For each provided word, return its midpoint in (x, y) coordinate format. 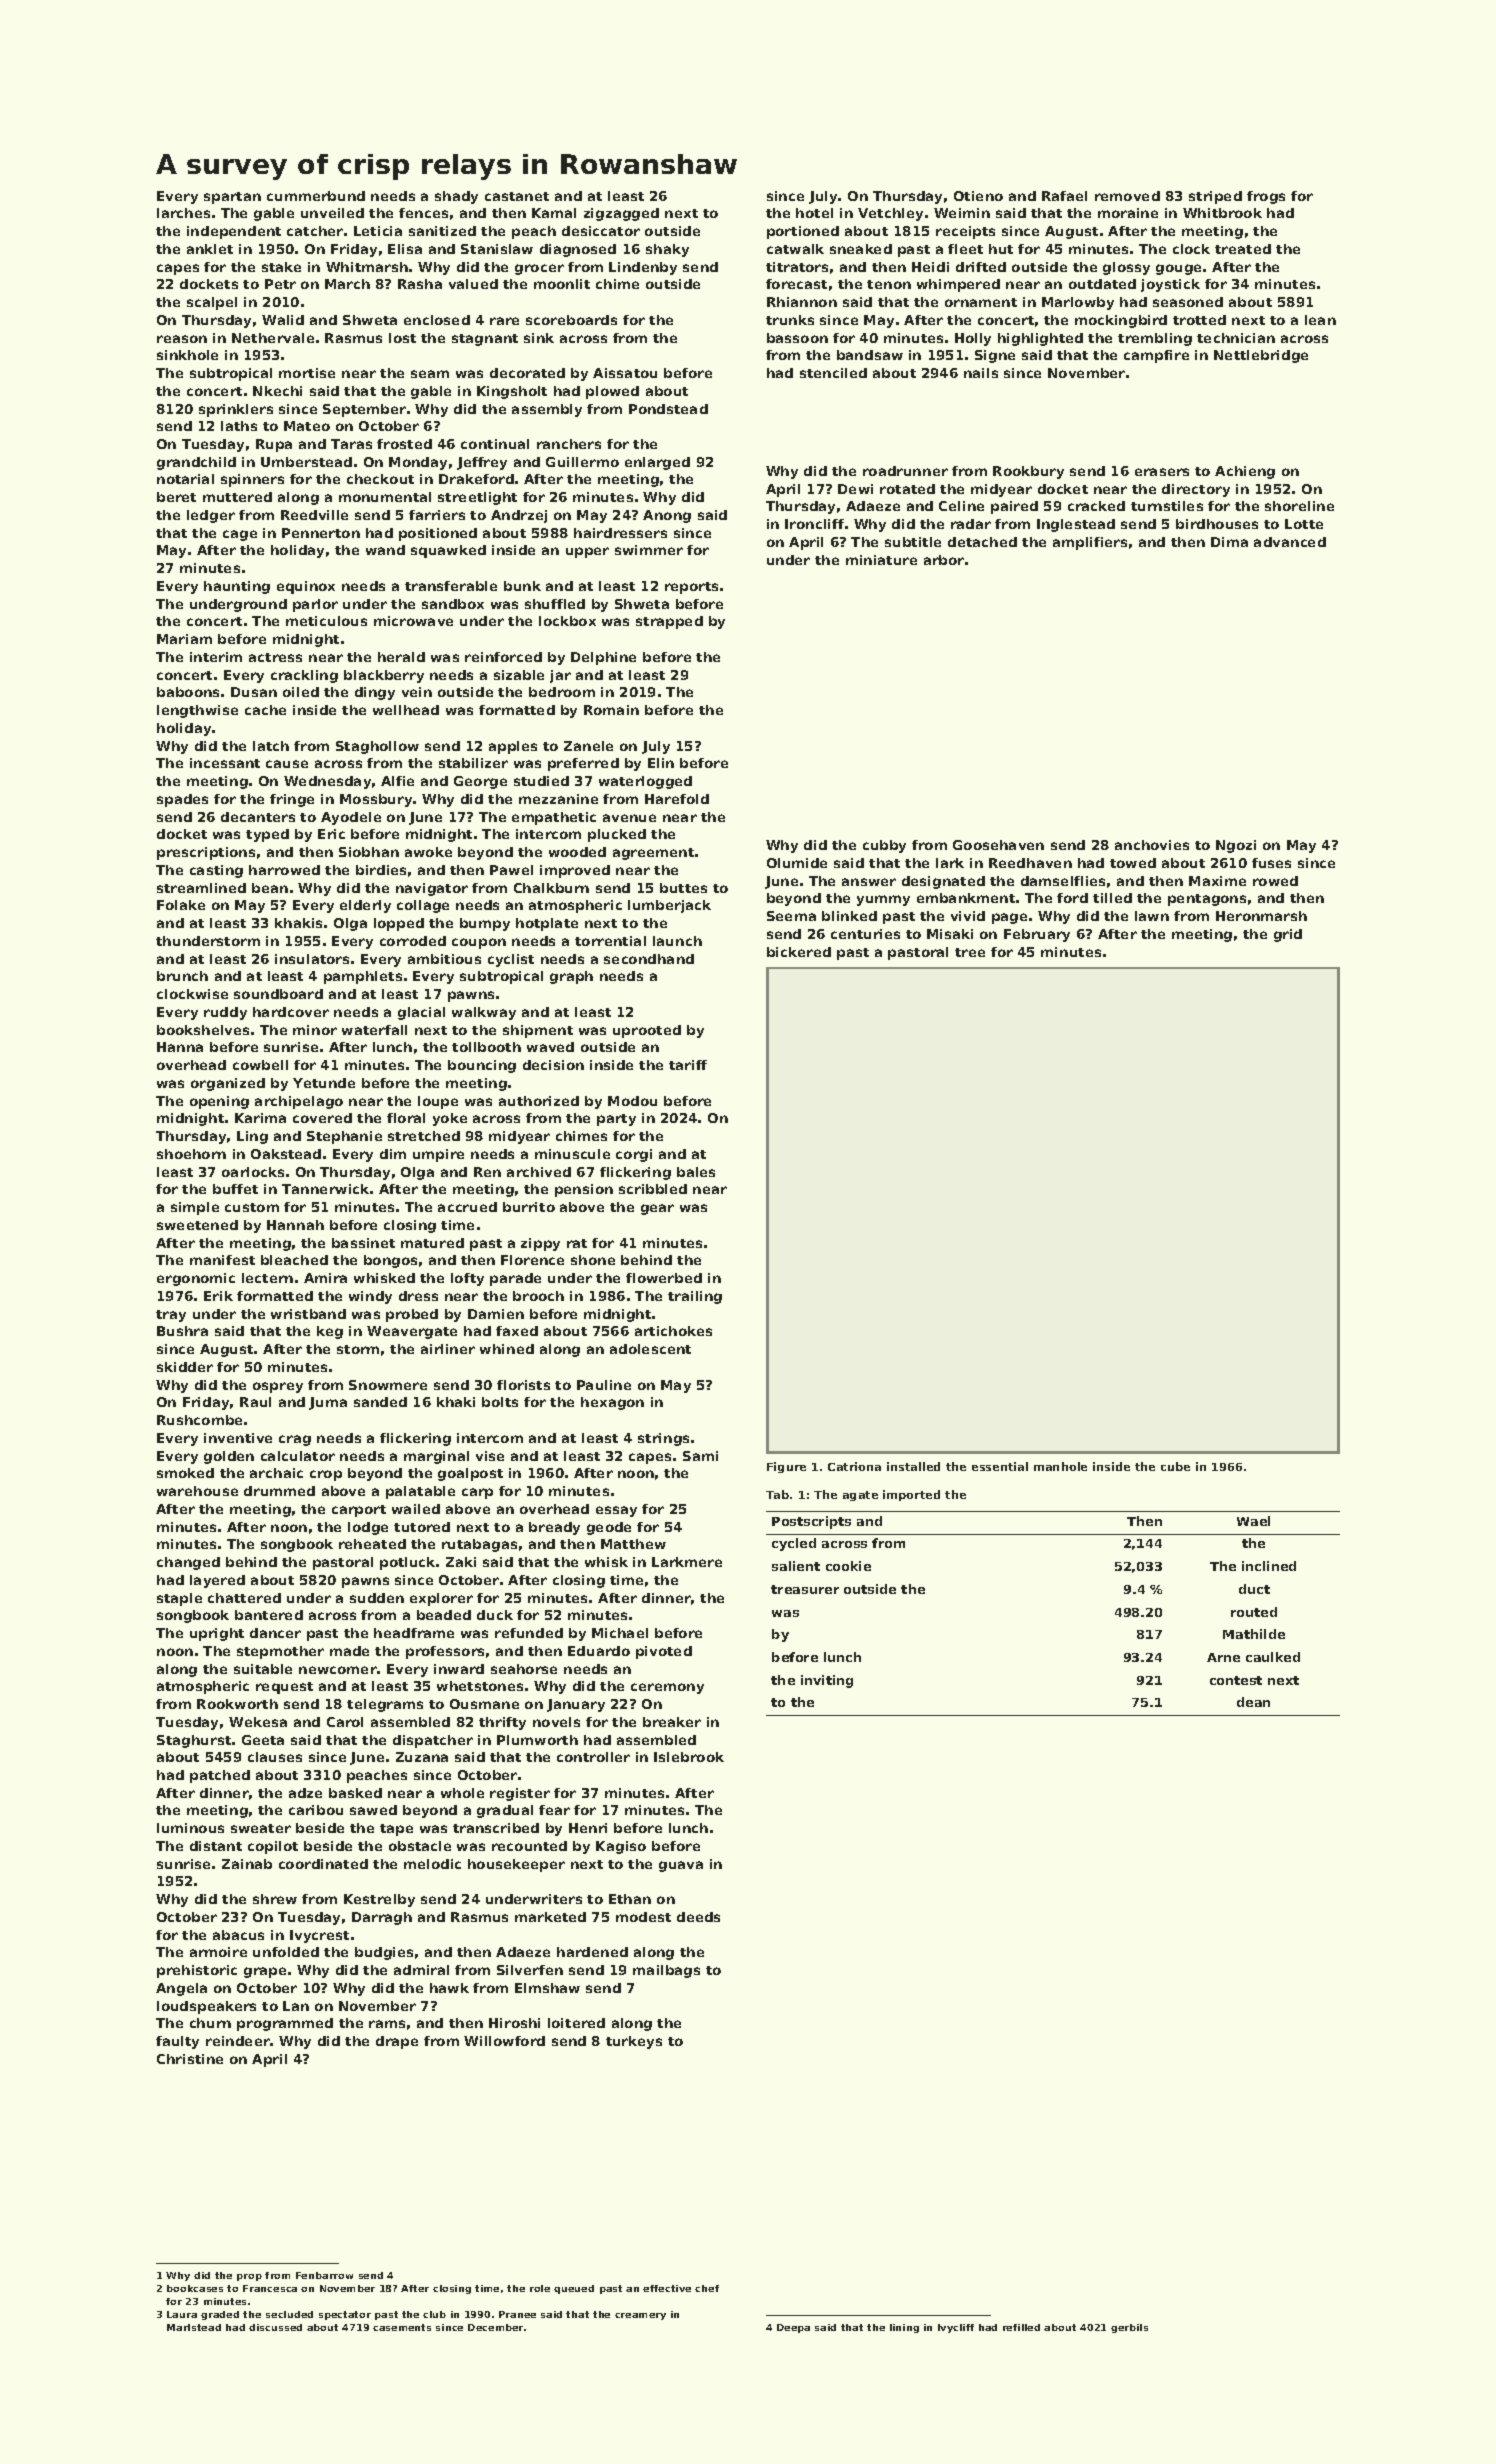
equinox (306, 587)
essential (1000, 1466)
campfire (1156, 356)
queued (574, 2289)
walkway (484, 1013)
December (495, 2327)
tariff (688, 1065)
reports (691, 588)
